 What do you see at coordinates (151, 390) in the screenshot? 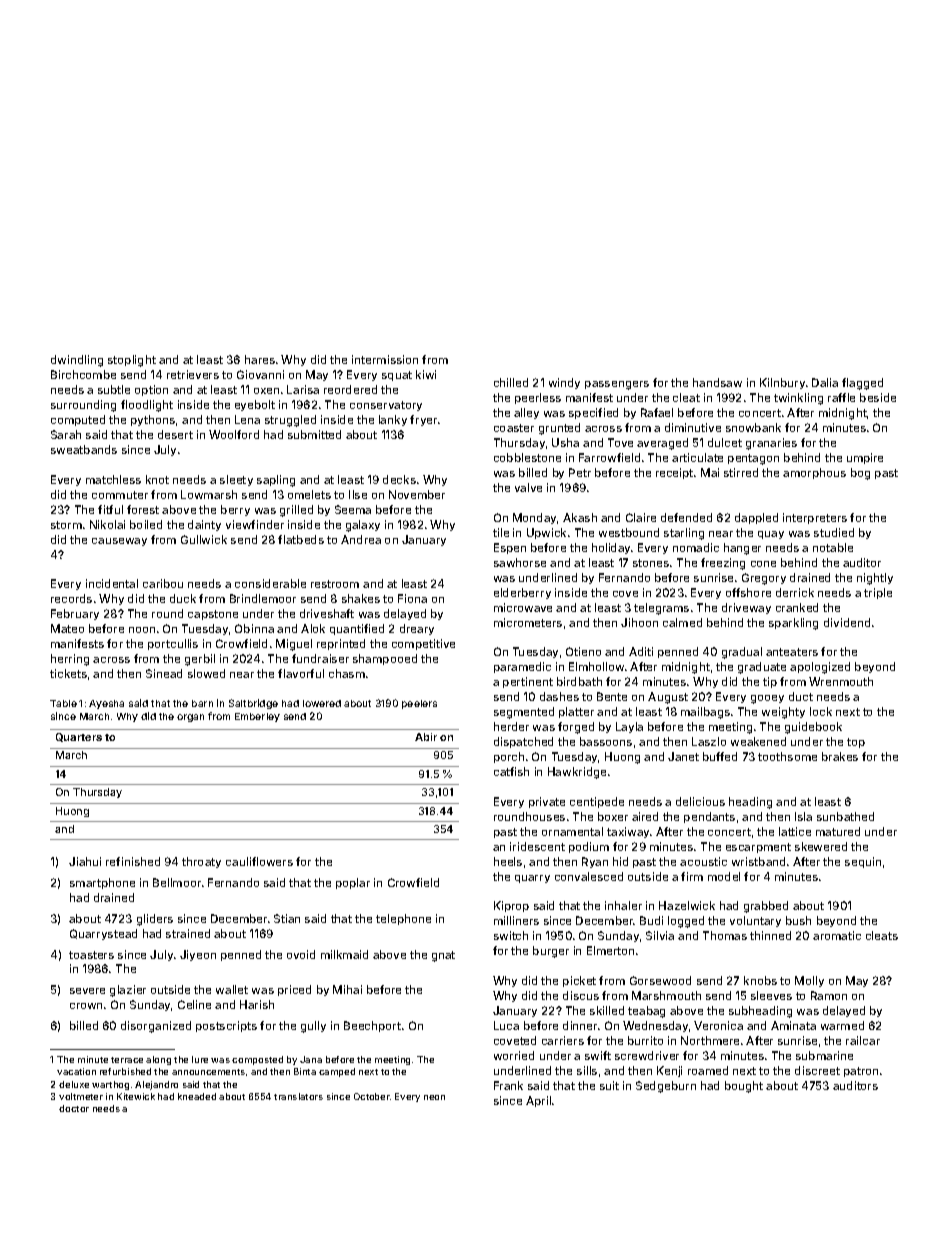
I see `option` at bounding box center [151, 390].
